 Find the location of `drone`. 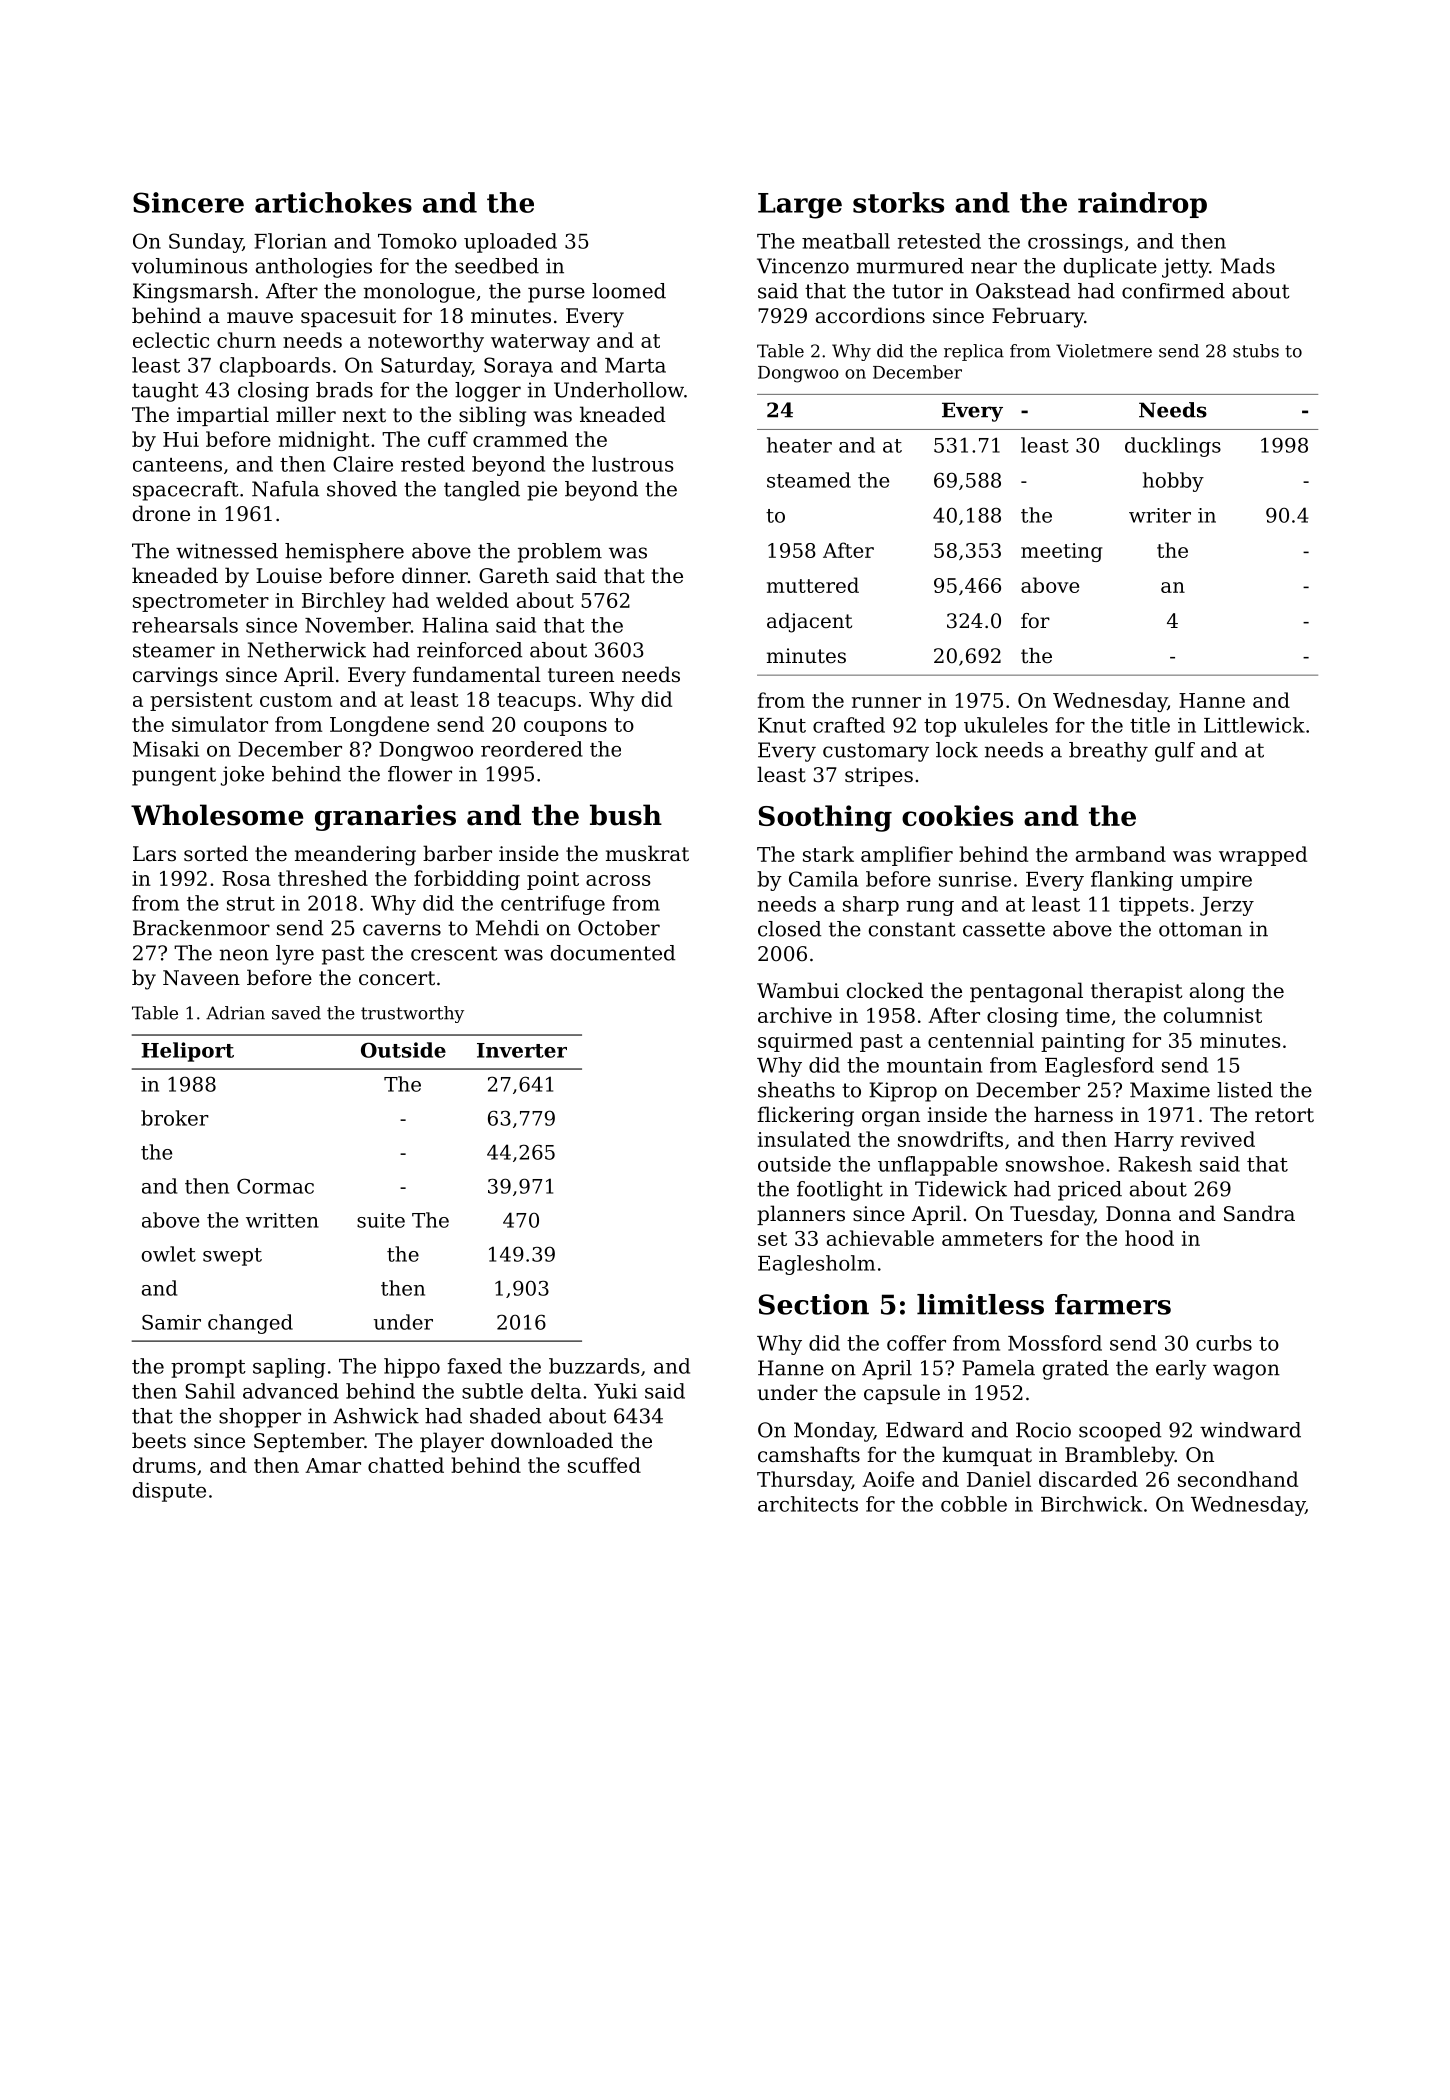

drone is located at coordinates (161, 513).
